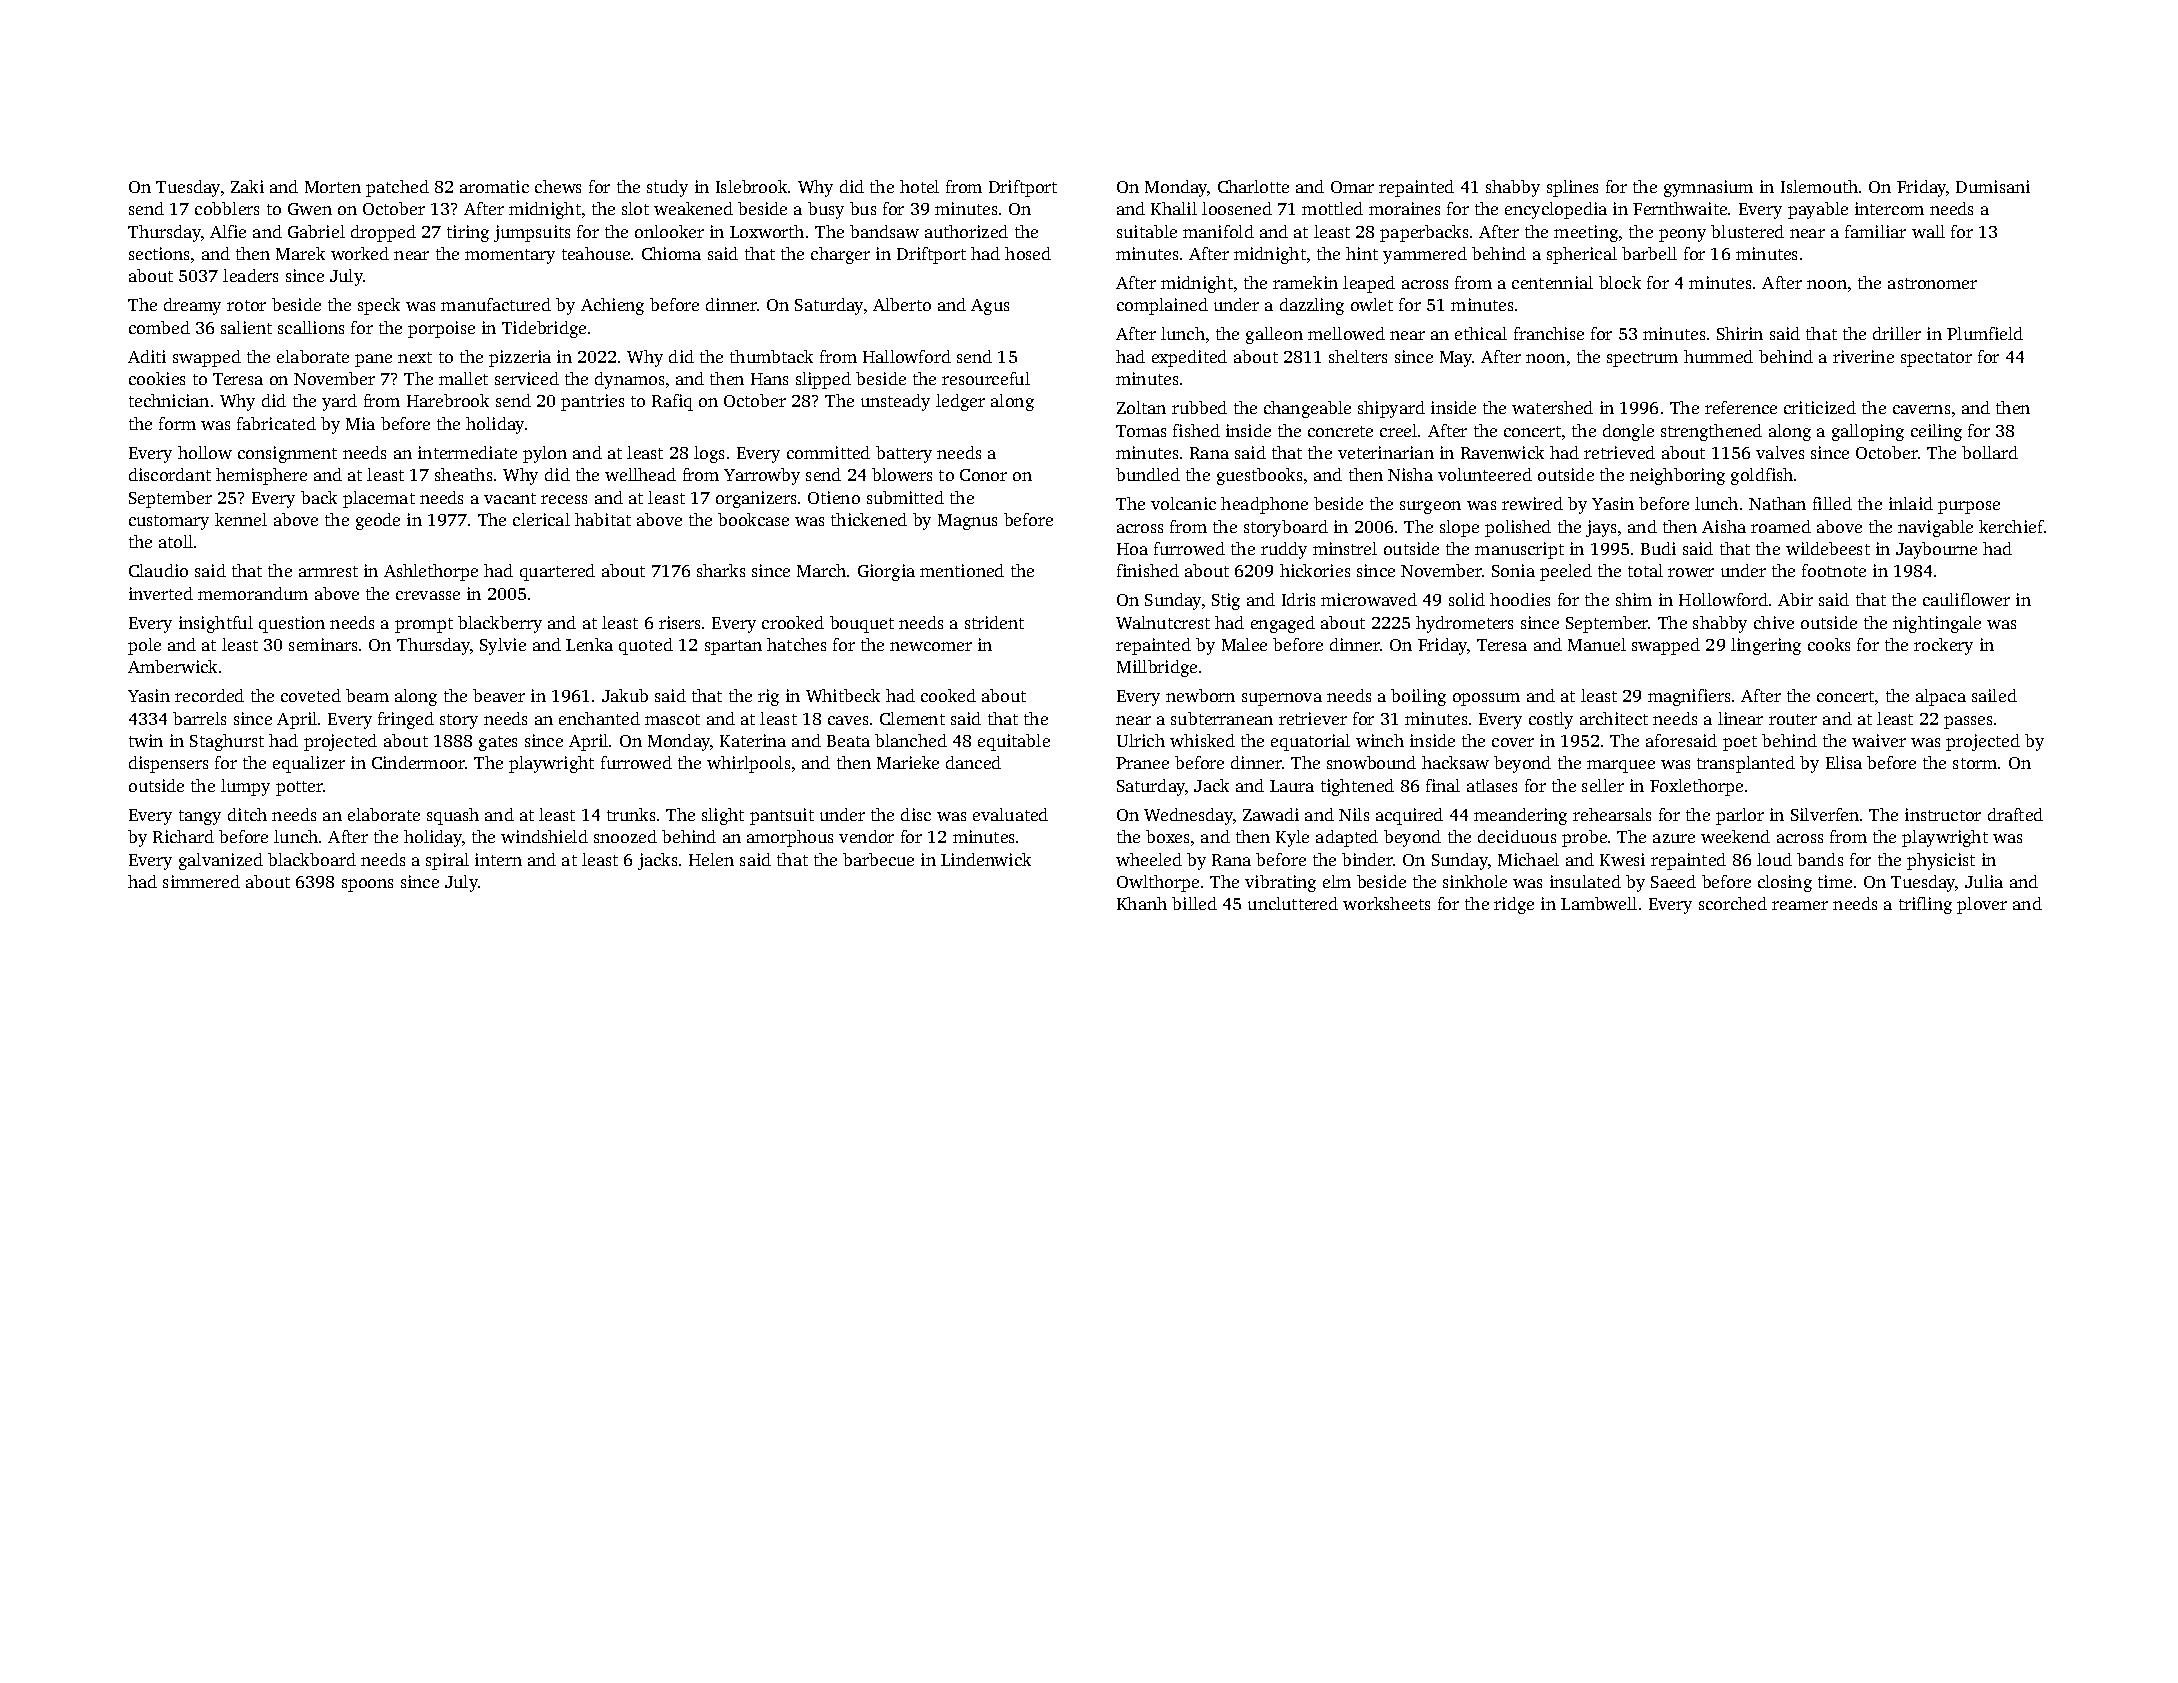 Image resolution: width=2178 pixels, height=1683 pixels. Describe the element at coordinates (1620, 282) in the document. I see `block` at that location.
